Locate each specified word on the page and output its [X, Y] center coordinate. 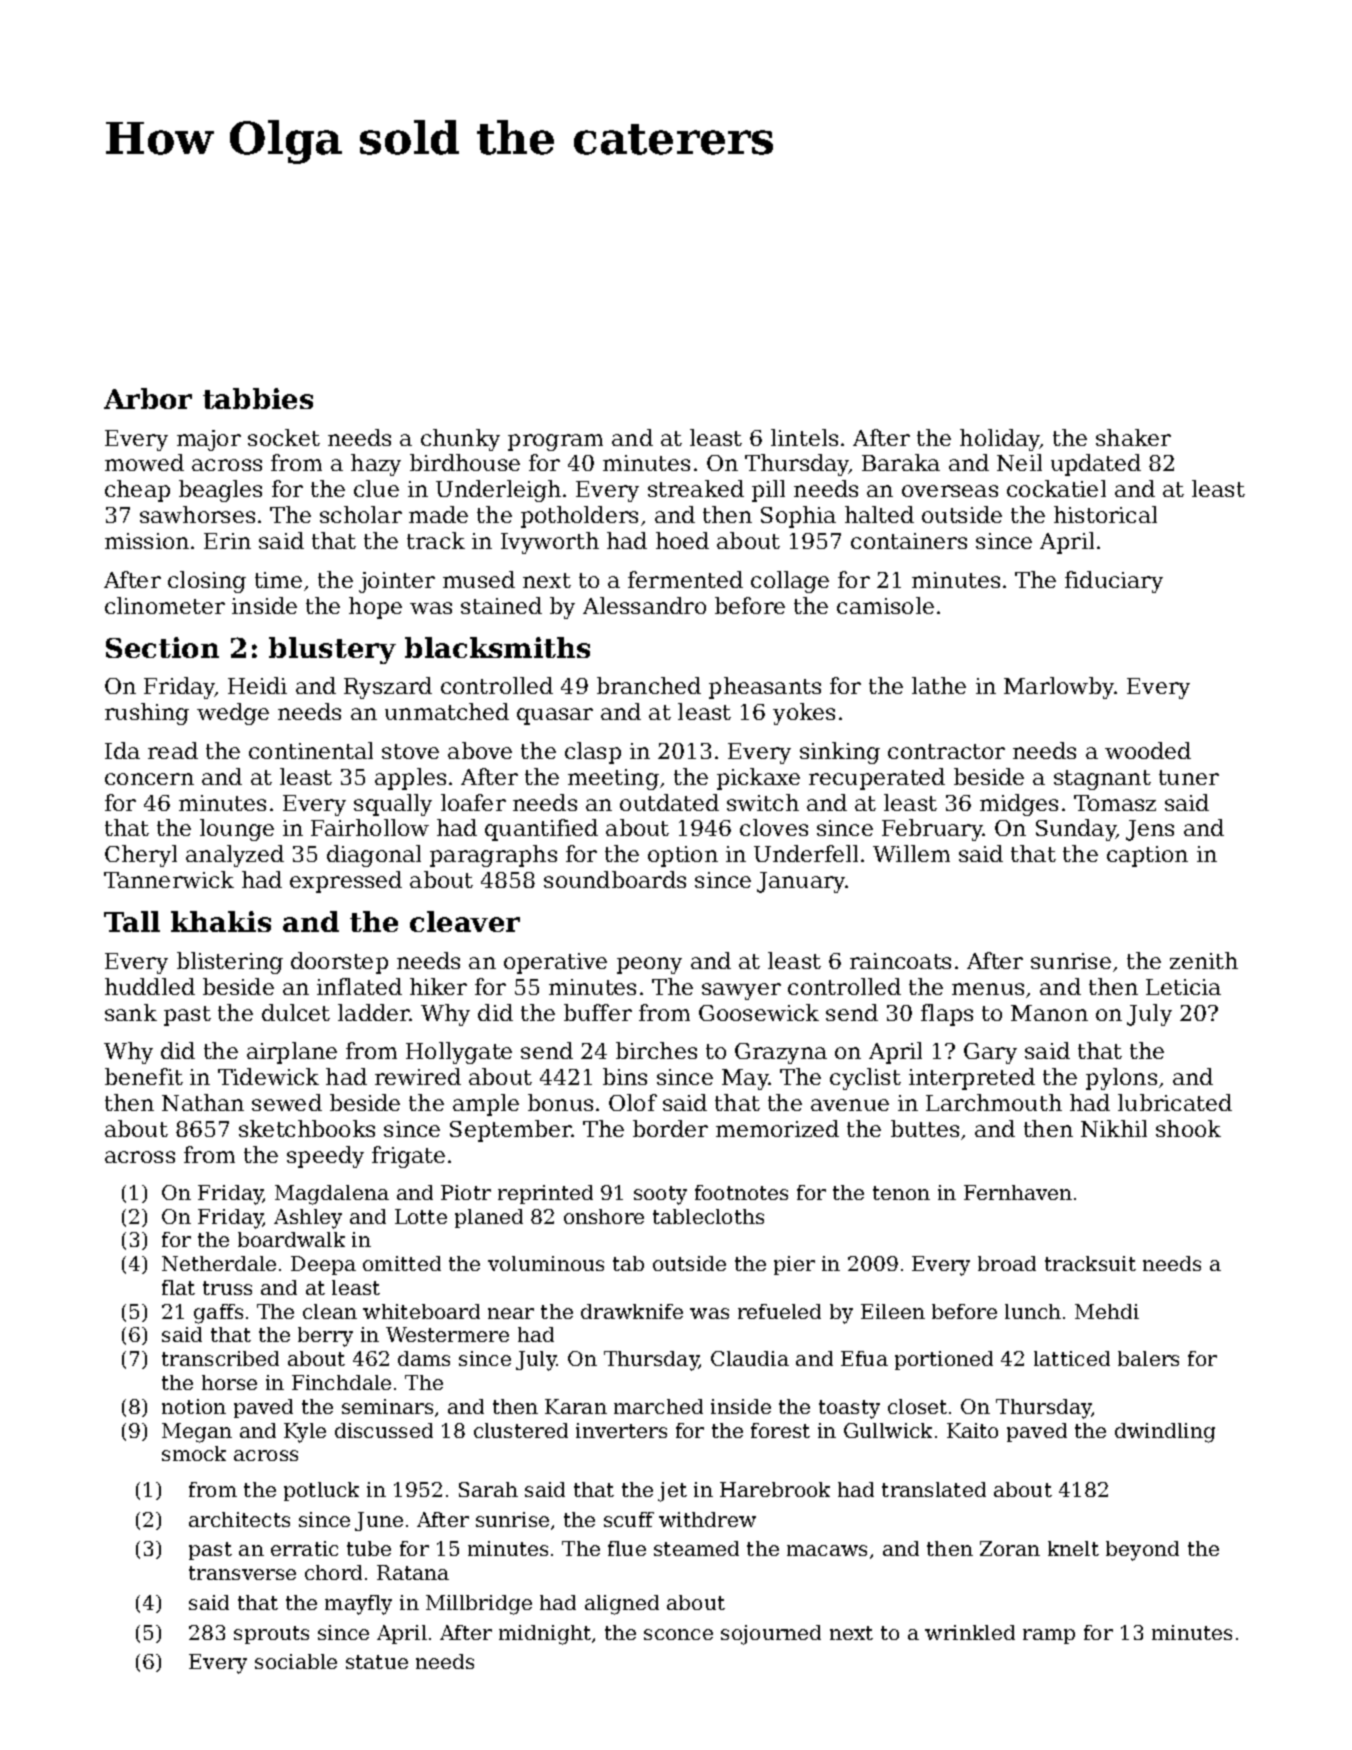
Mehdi [1107, 1311]
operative [555, 963]
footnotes [741, 1192]
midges [1019, 805]
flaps [947, 1015]
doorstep [339, 963]
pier [794, 1265]
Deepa [323, 1265]
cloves [774, 827]
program [555, 442]
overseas [950, 491]
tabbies [258, 398]
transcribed [220, 1358]
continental [311, 750]
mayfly [358, 1605]
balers [1148, 1358]
